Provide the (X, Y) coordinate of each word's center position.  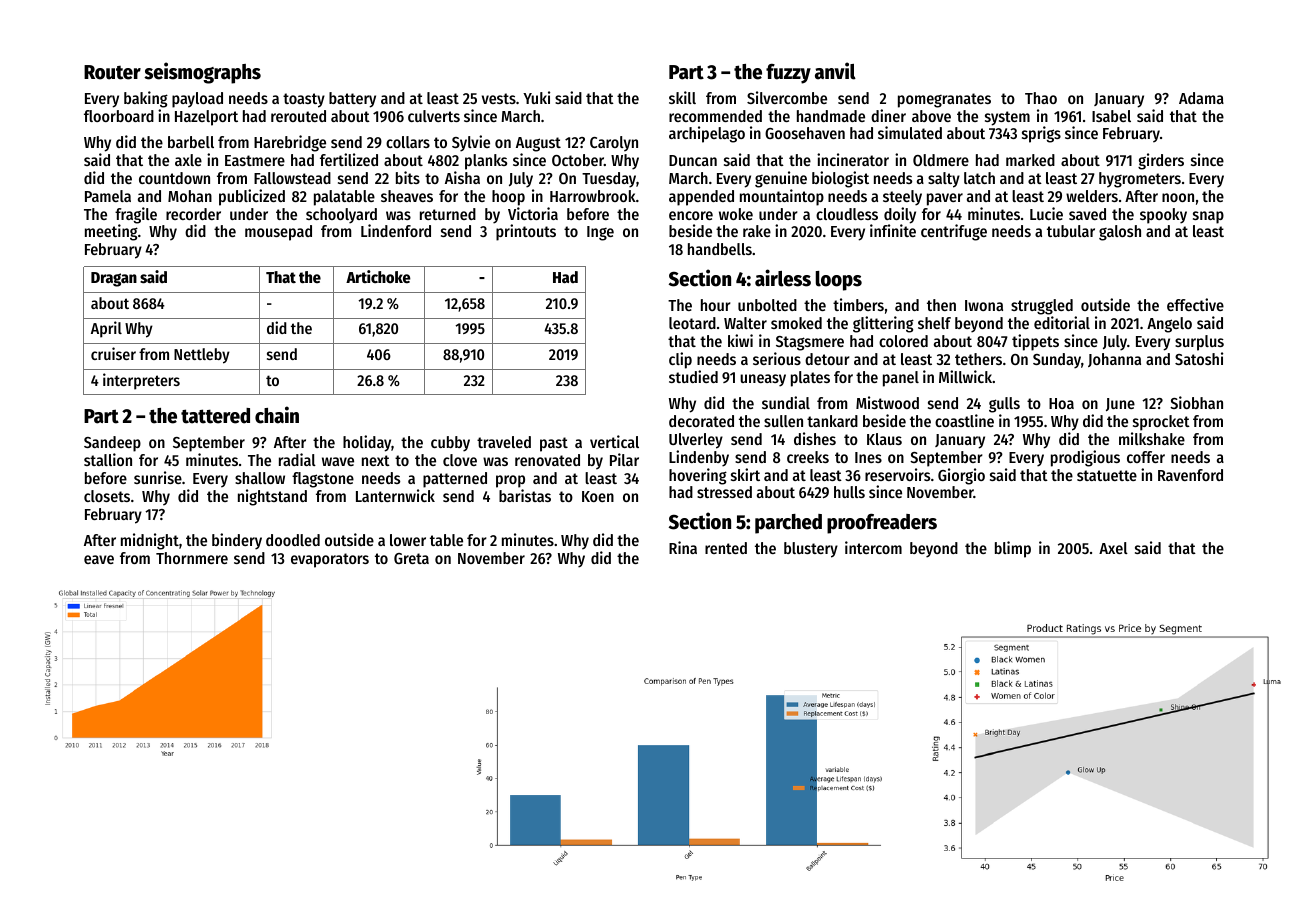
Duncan (693, 160)
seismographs (202, 73)
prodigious (1085, 458)
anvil (835, 71)
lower (408, 540)
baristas (525, 495)
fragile (136, 215)
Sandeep (112, 444)
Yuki (536, 97)
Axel (1113, 548)
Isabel (1111, 116)
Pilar (624, 459)
